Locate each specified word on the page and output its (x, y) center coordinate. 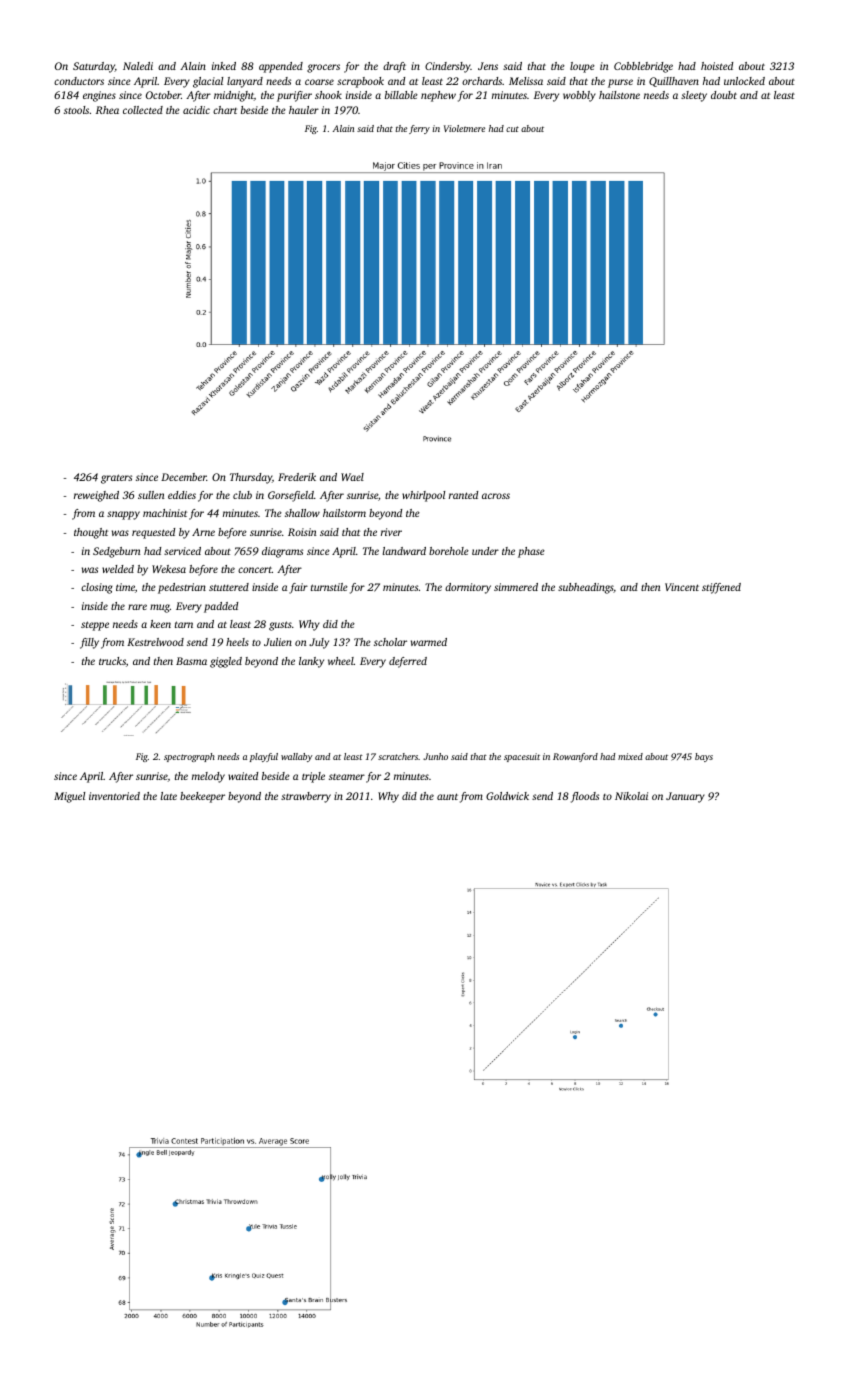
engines (99, 96)
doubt (724, 95)
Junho (435, 756)
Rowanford (575, 757)
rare (137, 607)
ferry (419, 129)
